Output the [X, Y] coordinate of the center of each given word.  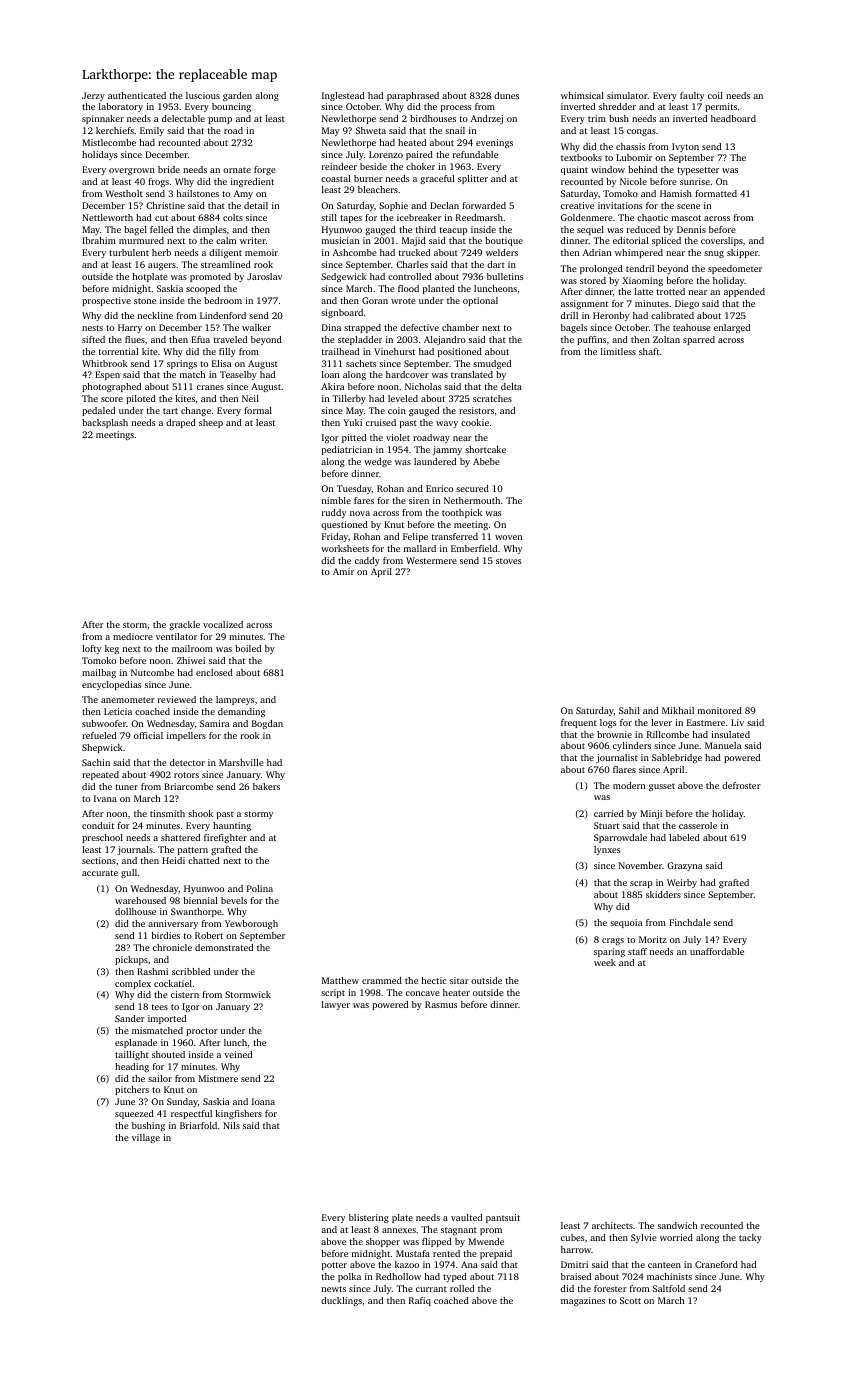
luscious [203, 95]
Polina [260, 888]
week [605, 962]
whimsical [582, 95]
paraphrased [413, 96]
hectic [434, 980]
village [146, 1138]
